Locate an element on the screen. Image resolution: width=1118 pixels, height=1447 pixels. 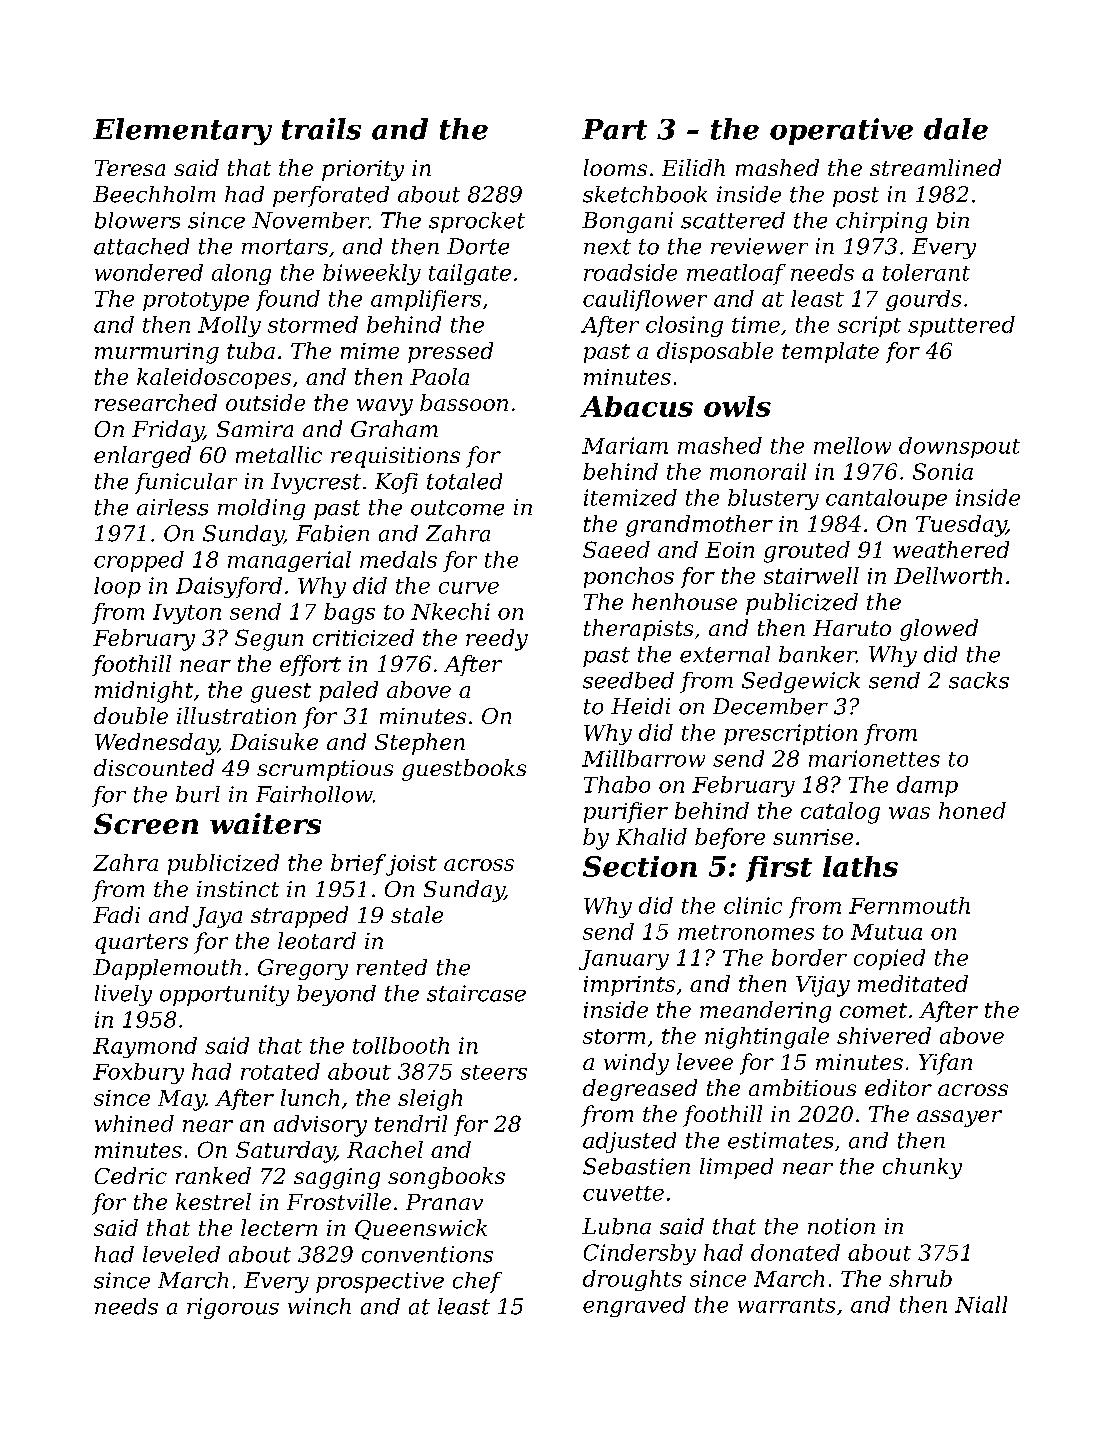
pressed is located at coordinates (450, 352).
